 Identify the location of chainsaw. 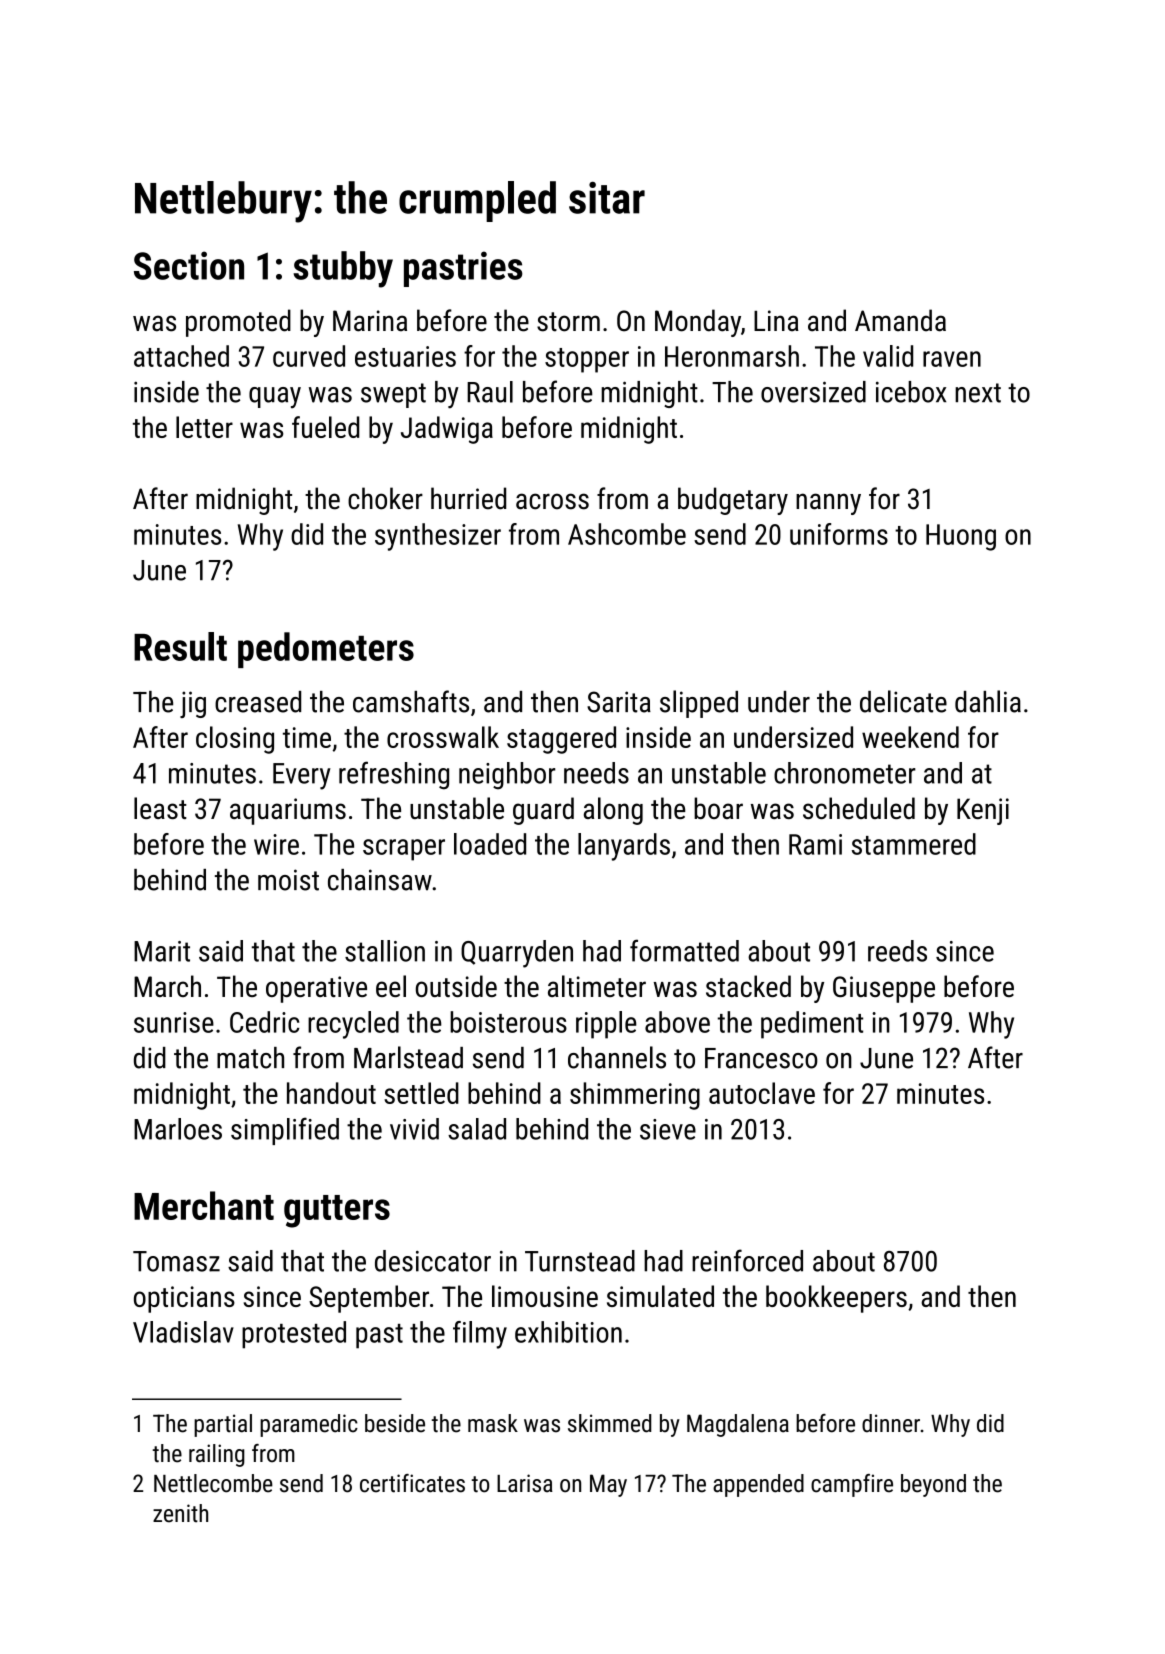
(380, 880).
